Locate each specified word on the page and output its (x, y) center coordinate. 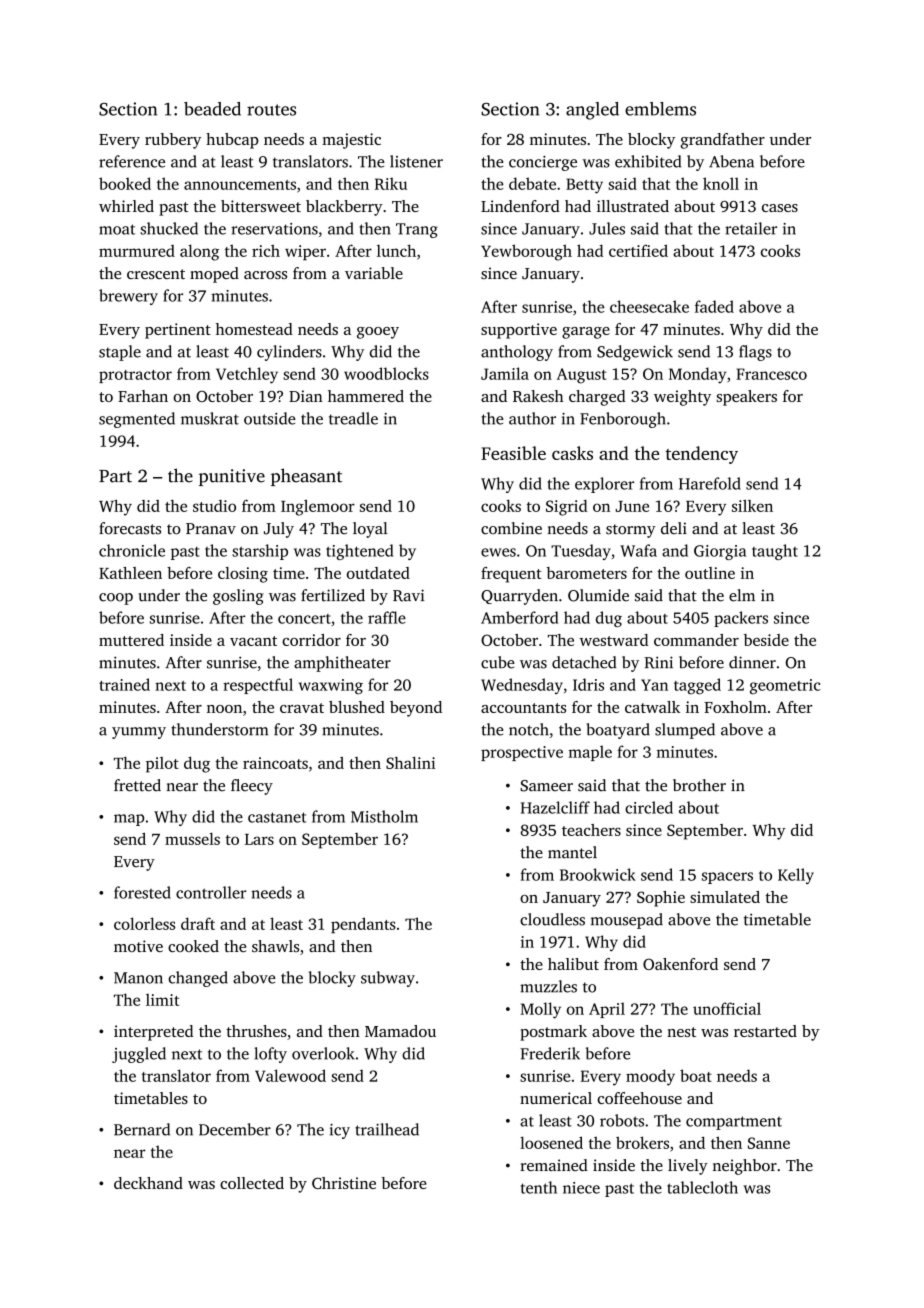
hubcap (232, 141)
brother (699, 785)
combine (511, 528)
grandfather (722, 141)
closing (243, 575)
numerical (556, 1098)
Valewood (290, 1075)
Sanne (769, 1143)
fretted (137, 785)
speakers (746, 398)
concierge (543, 163)
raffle (387, 617)
